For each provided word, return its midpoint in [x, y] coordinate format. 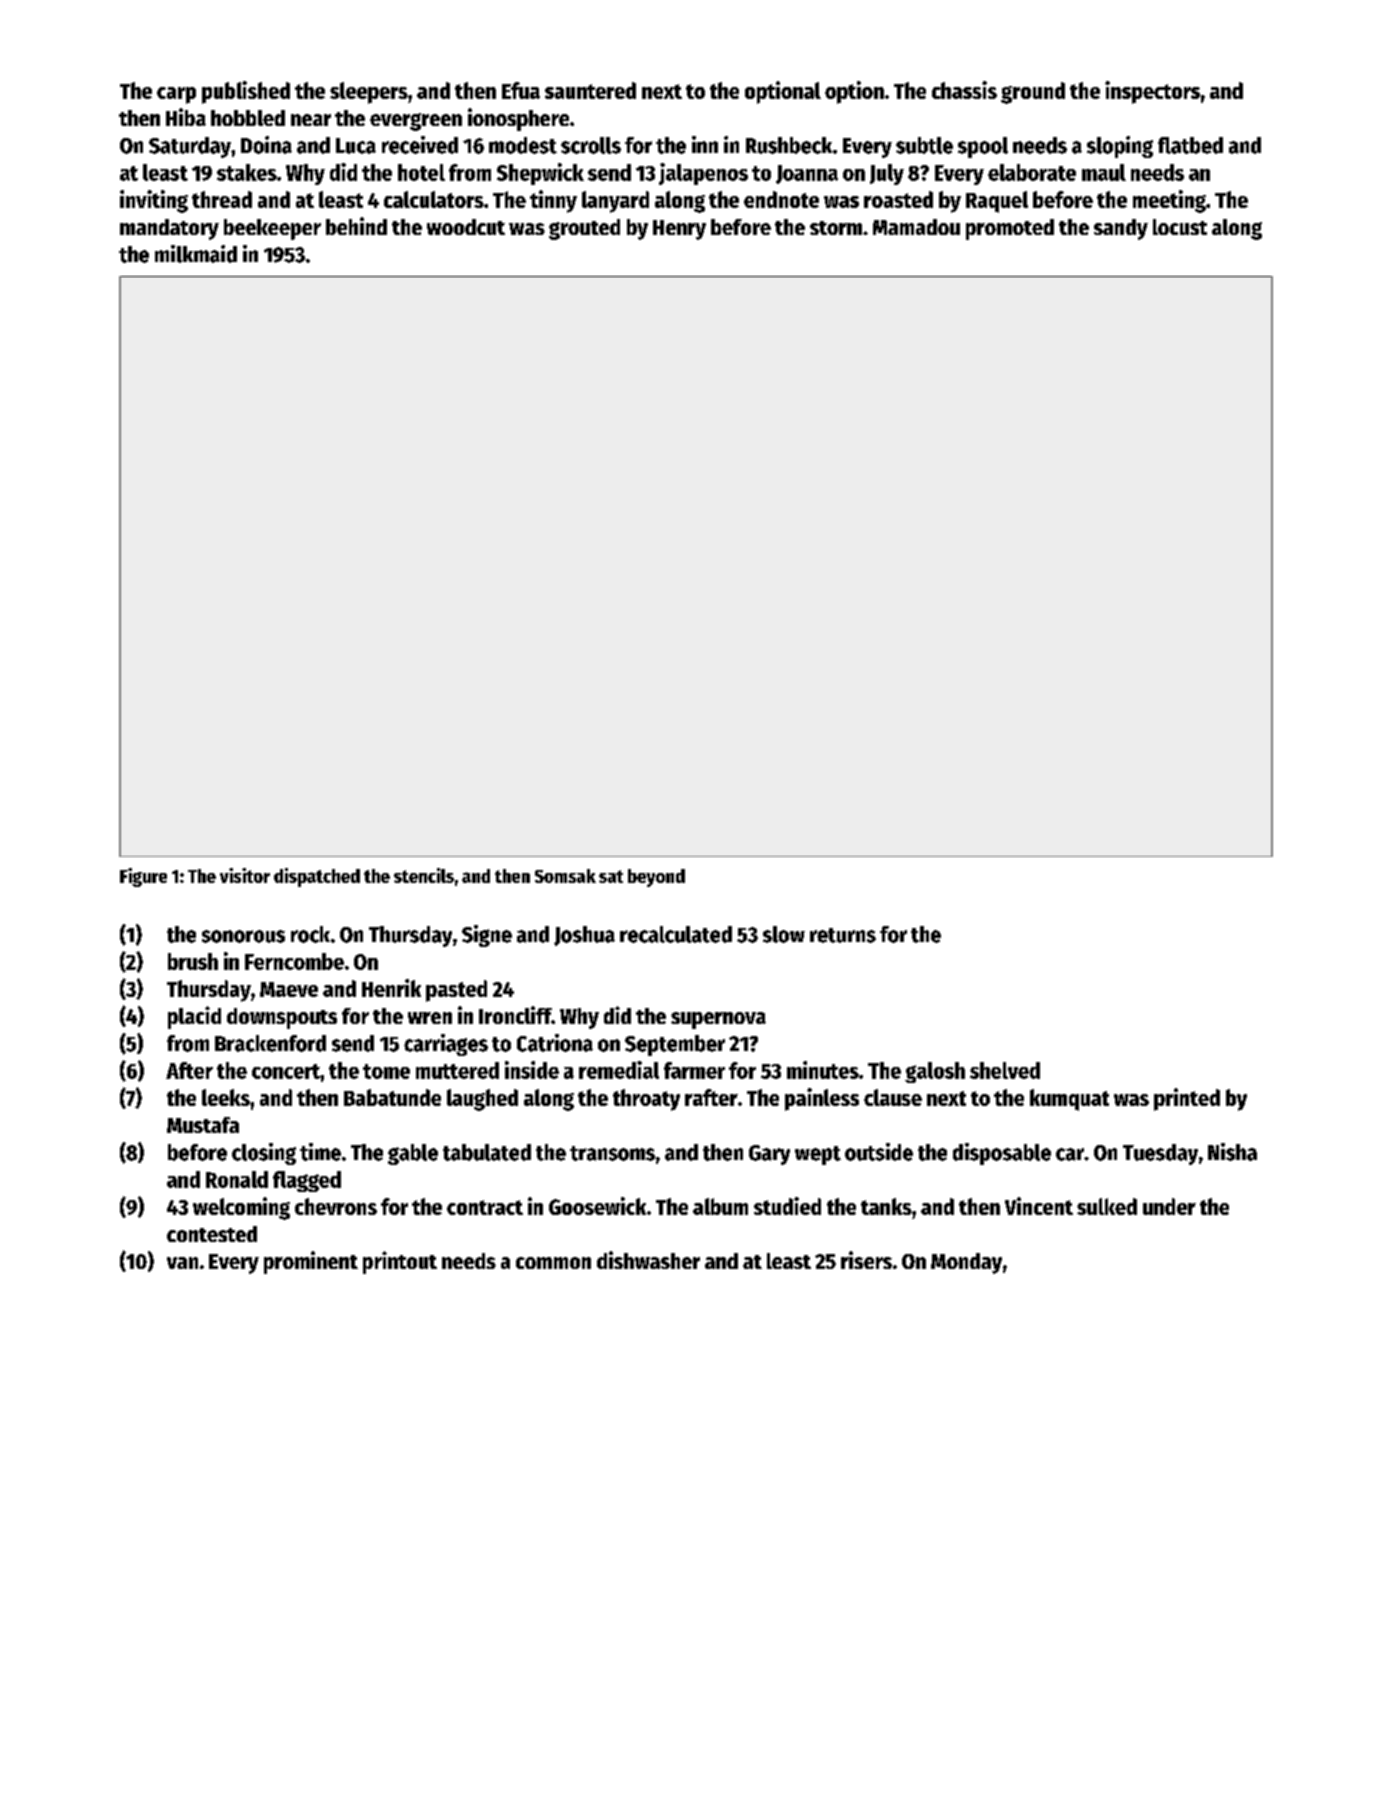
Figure [143, 877]
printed [1187, 1099]
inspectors [1152, 92]
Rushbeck [789, 145]
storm [836, 228]
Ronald [237, 1179]
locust [1180, 227]
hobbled [248, 118]
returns [843, 935]
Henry [679, 230]
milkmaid [196, 254]
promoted [1010, 229]
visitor [245, 875]
